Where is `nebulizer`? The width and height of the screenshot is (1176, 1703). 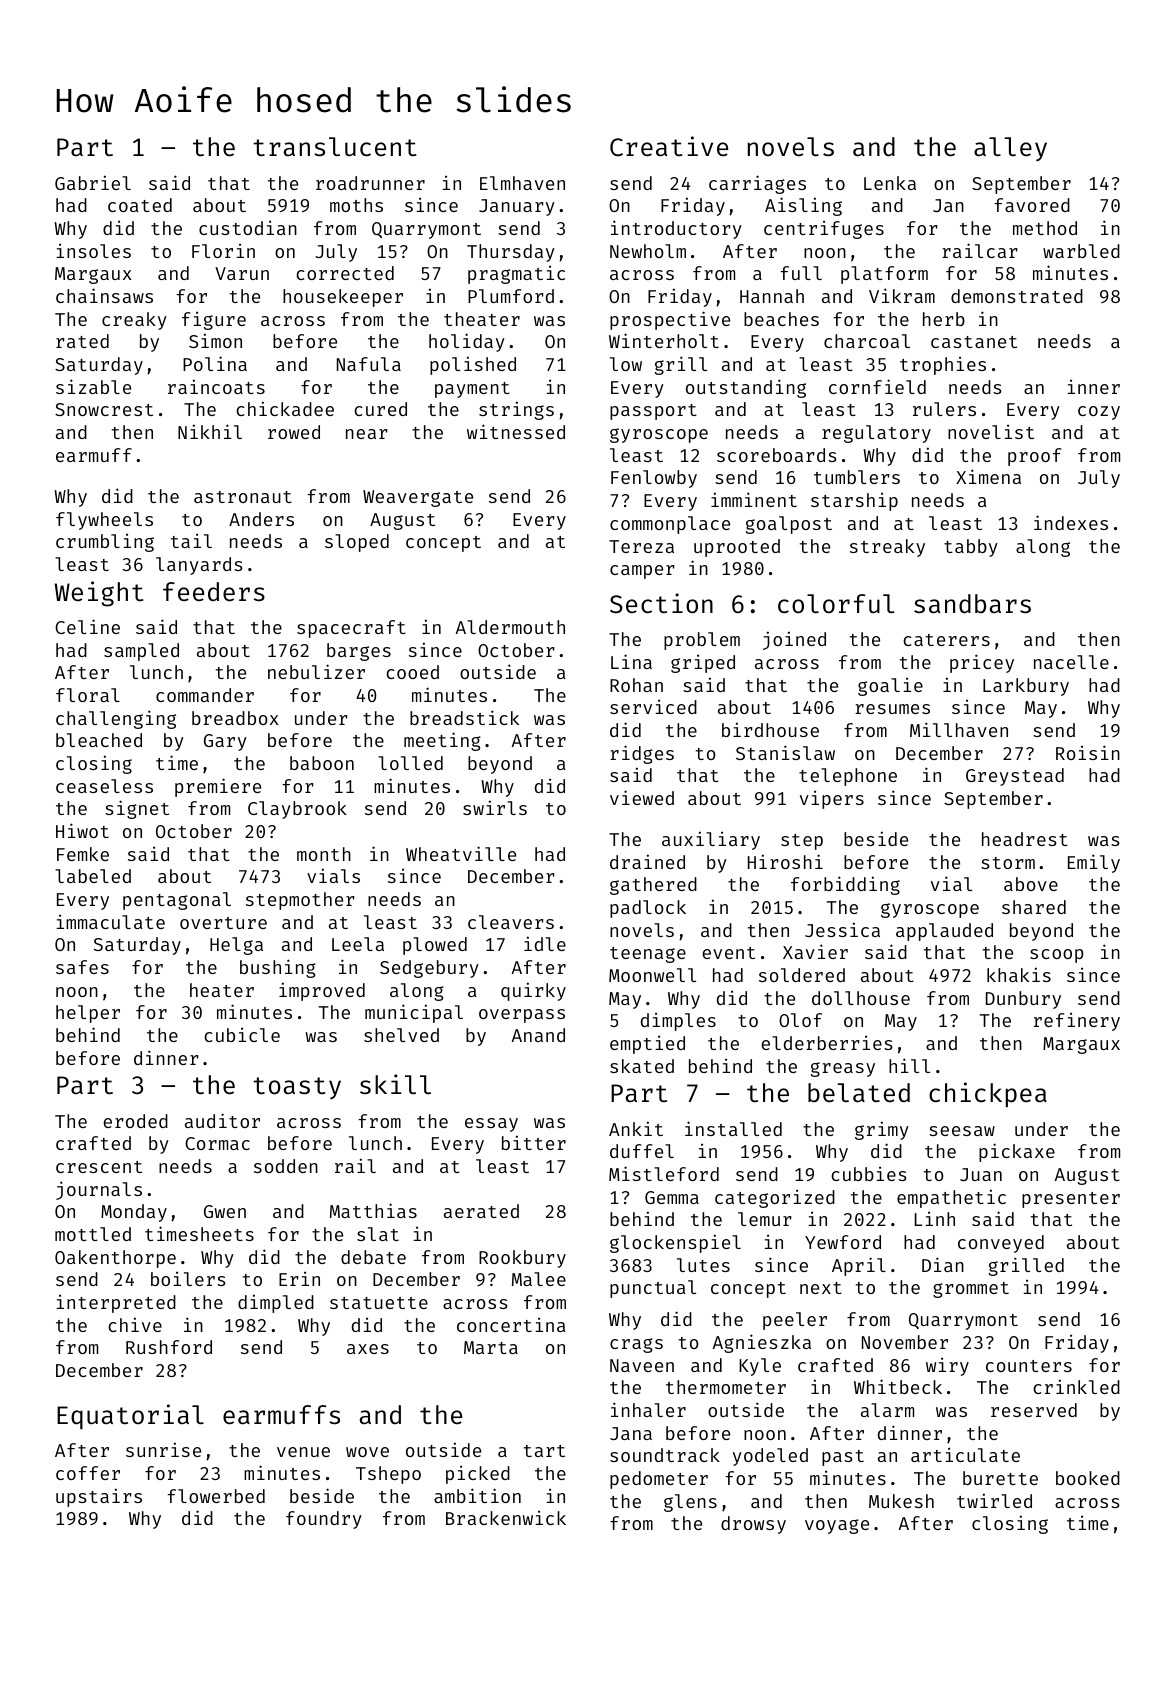
nebulizer is located at coordinates (316, 671).
